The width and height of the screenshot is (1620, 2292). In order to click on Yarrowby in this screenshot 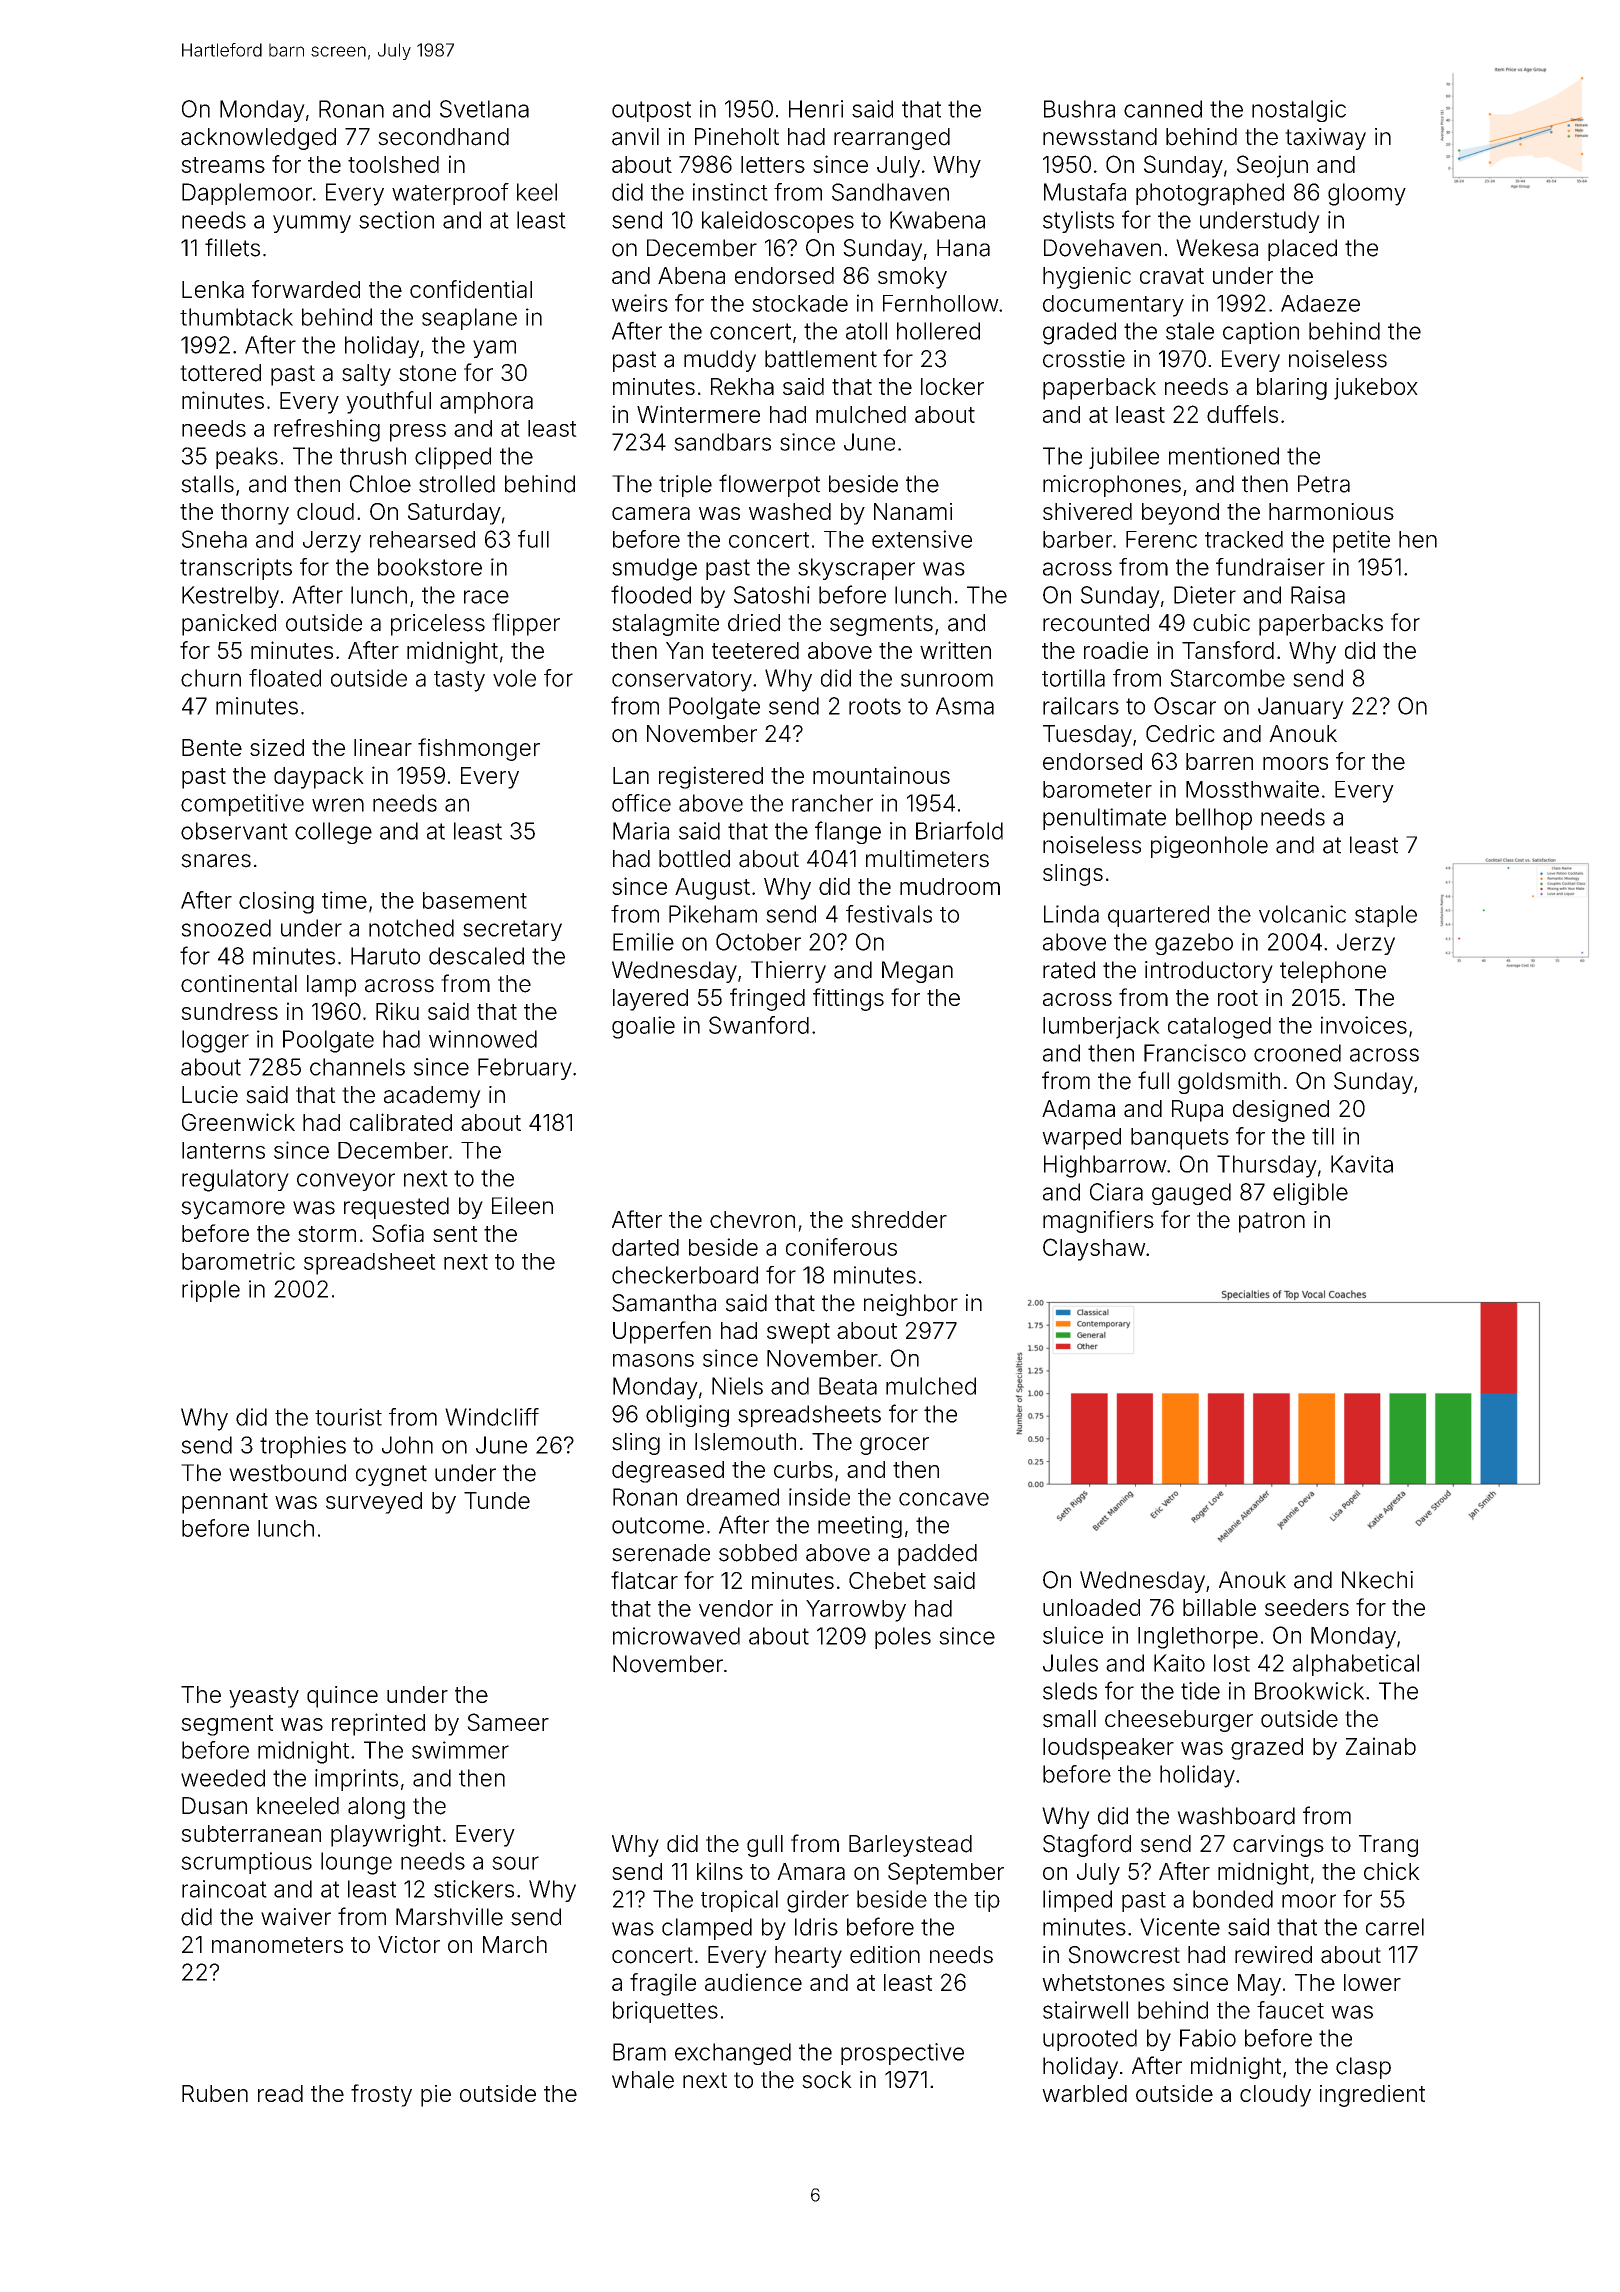, I will do `click(856, 1611)`.
